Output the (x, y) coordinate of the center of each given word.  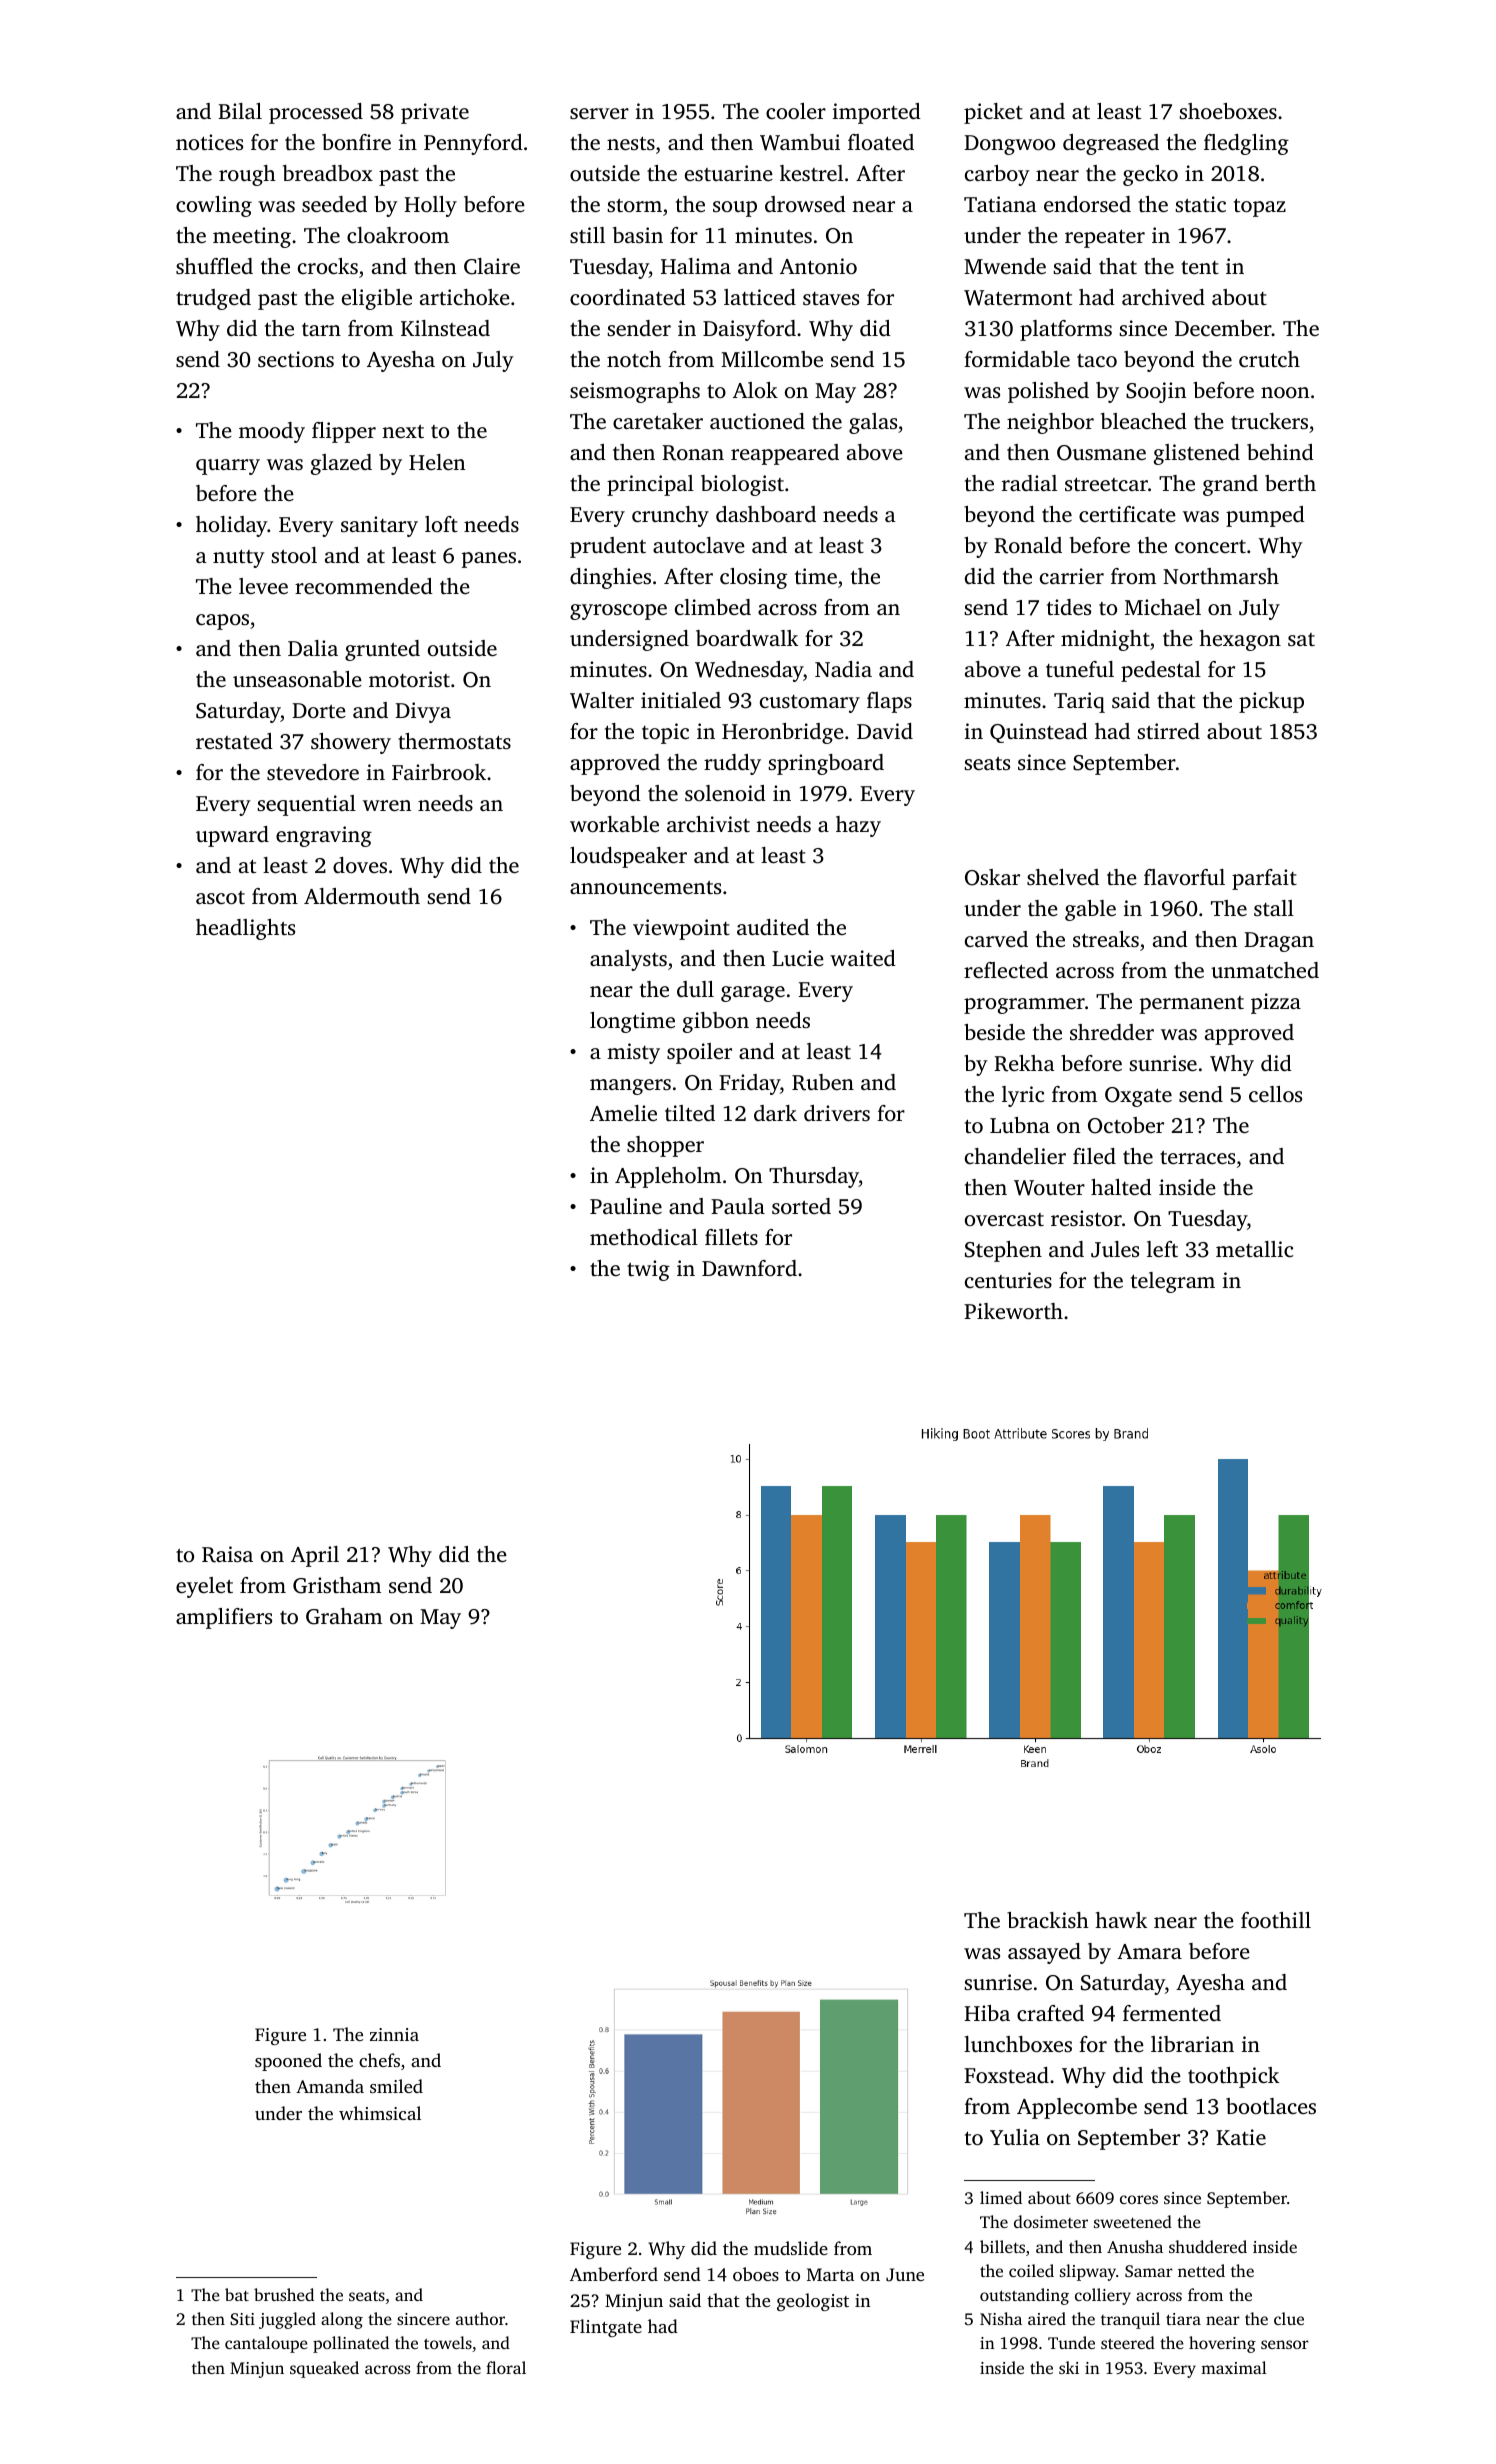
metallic (1254, 1249)
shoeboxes (1228, 111)
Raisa (227, 1554)
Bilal (240, 111)
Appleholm (668, 1177)
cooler (796, 111)
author (480, 2318)
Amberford (614, 2274)
